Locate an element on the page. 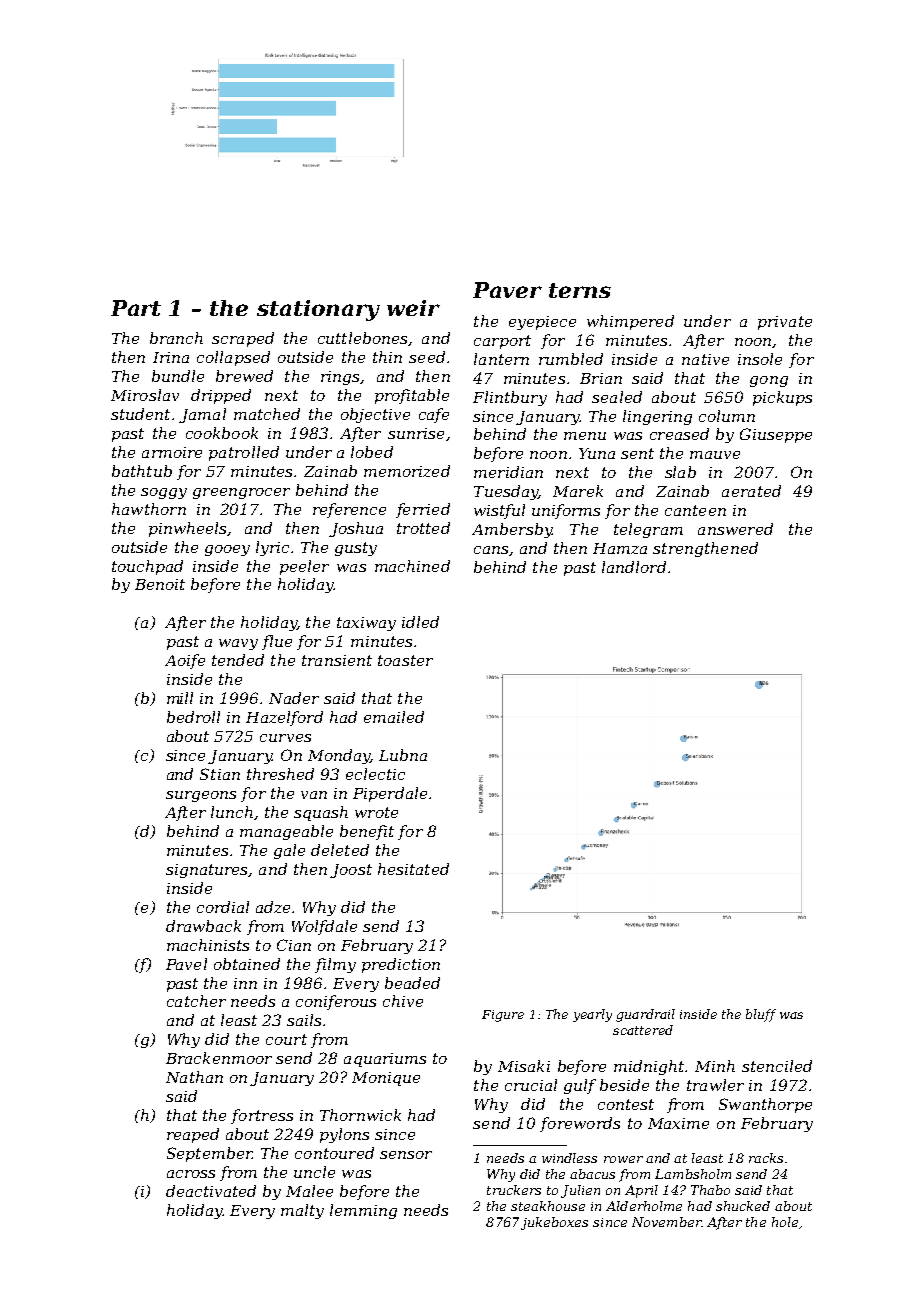 This document has width=924, height=1308. Flintbury is located at coordinates (510, 398).
